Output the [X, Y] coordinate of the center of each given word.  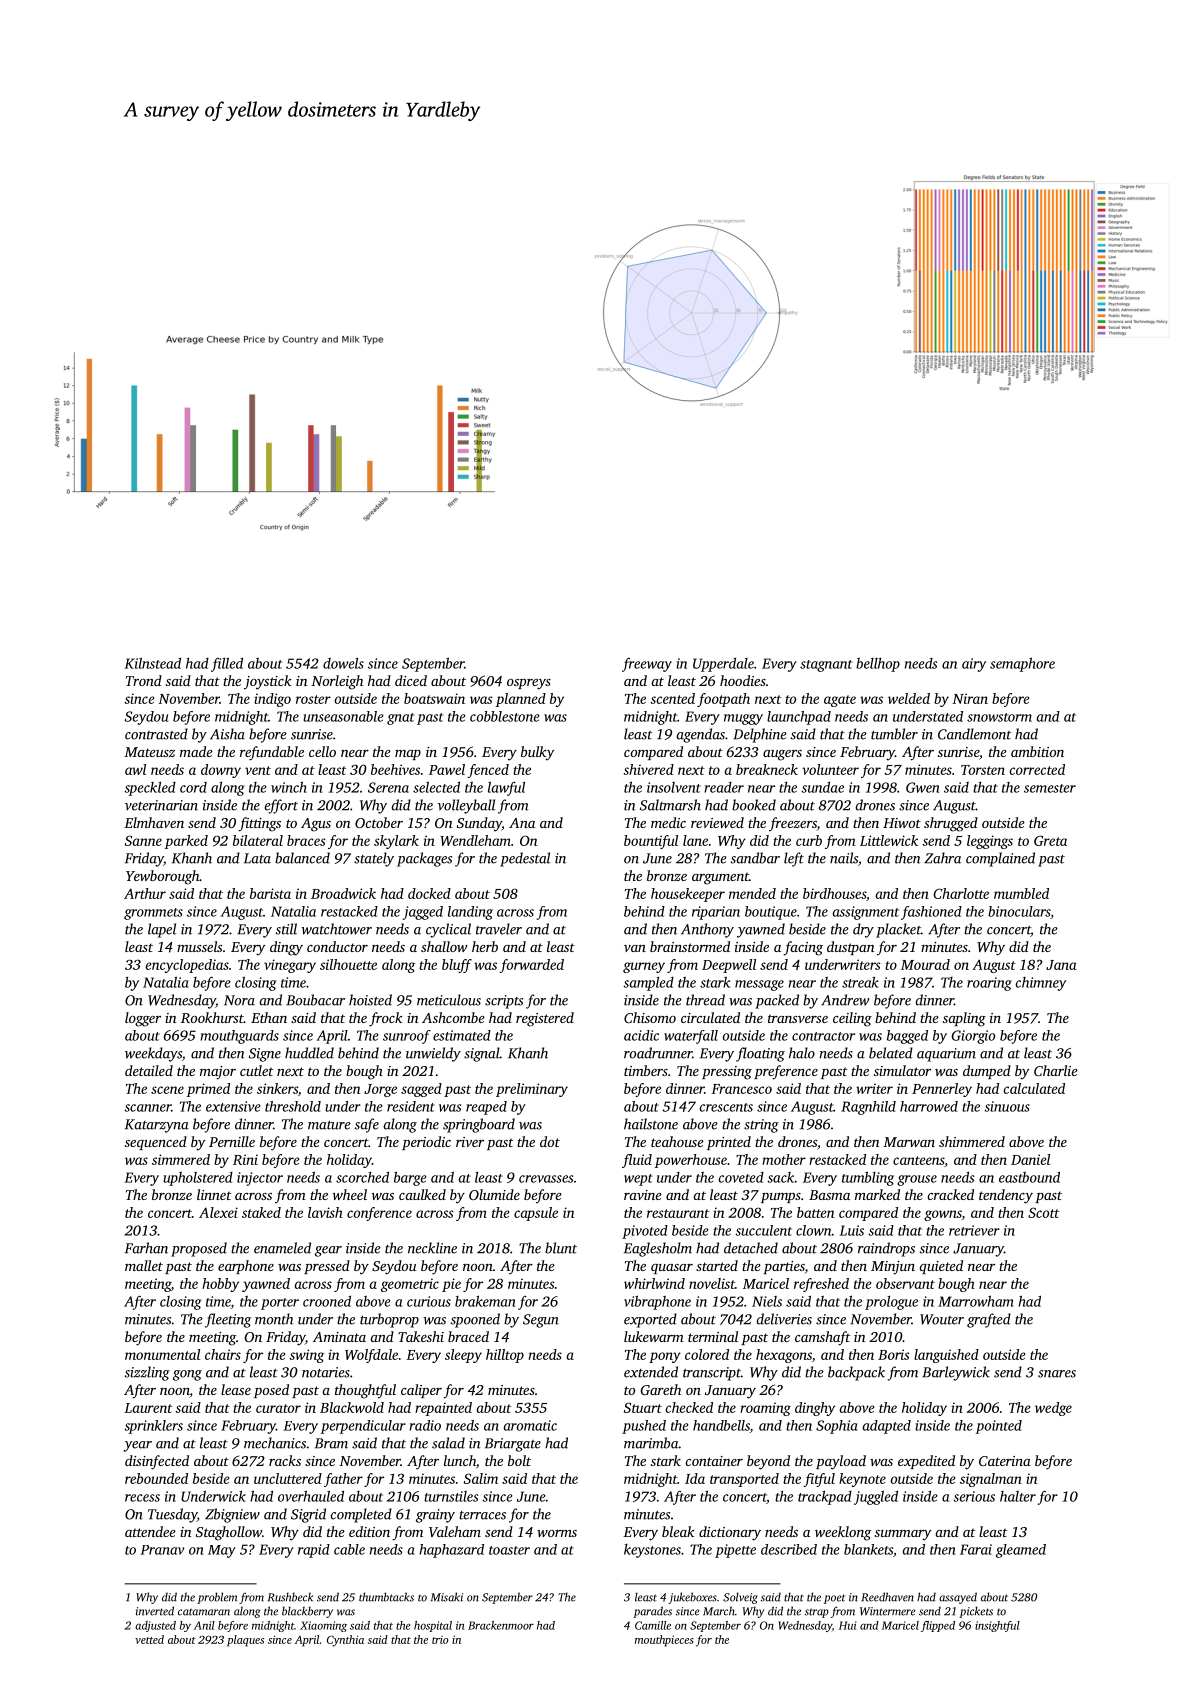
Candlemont [974, 734]
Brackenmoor [501, 1625]
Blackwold [352, 1407]
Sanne [143, 840]
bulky [537, 753]
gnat [400, 719]
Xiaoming [323, 1626]
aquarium [946, 1055]
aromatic [530, 1425]
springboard [479, 1125]
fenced [488, 771]
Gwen [922, 787]
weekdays [153, 1054]
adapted [887, 1427]
